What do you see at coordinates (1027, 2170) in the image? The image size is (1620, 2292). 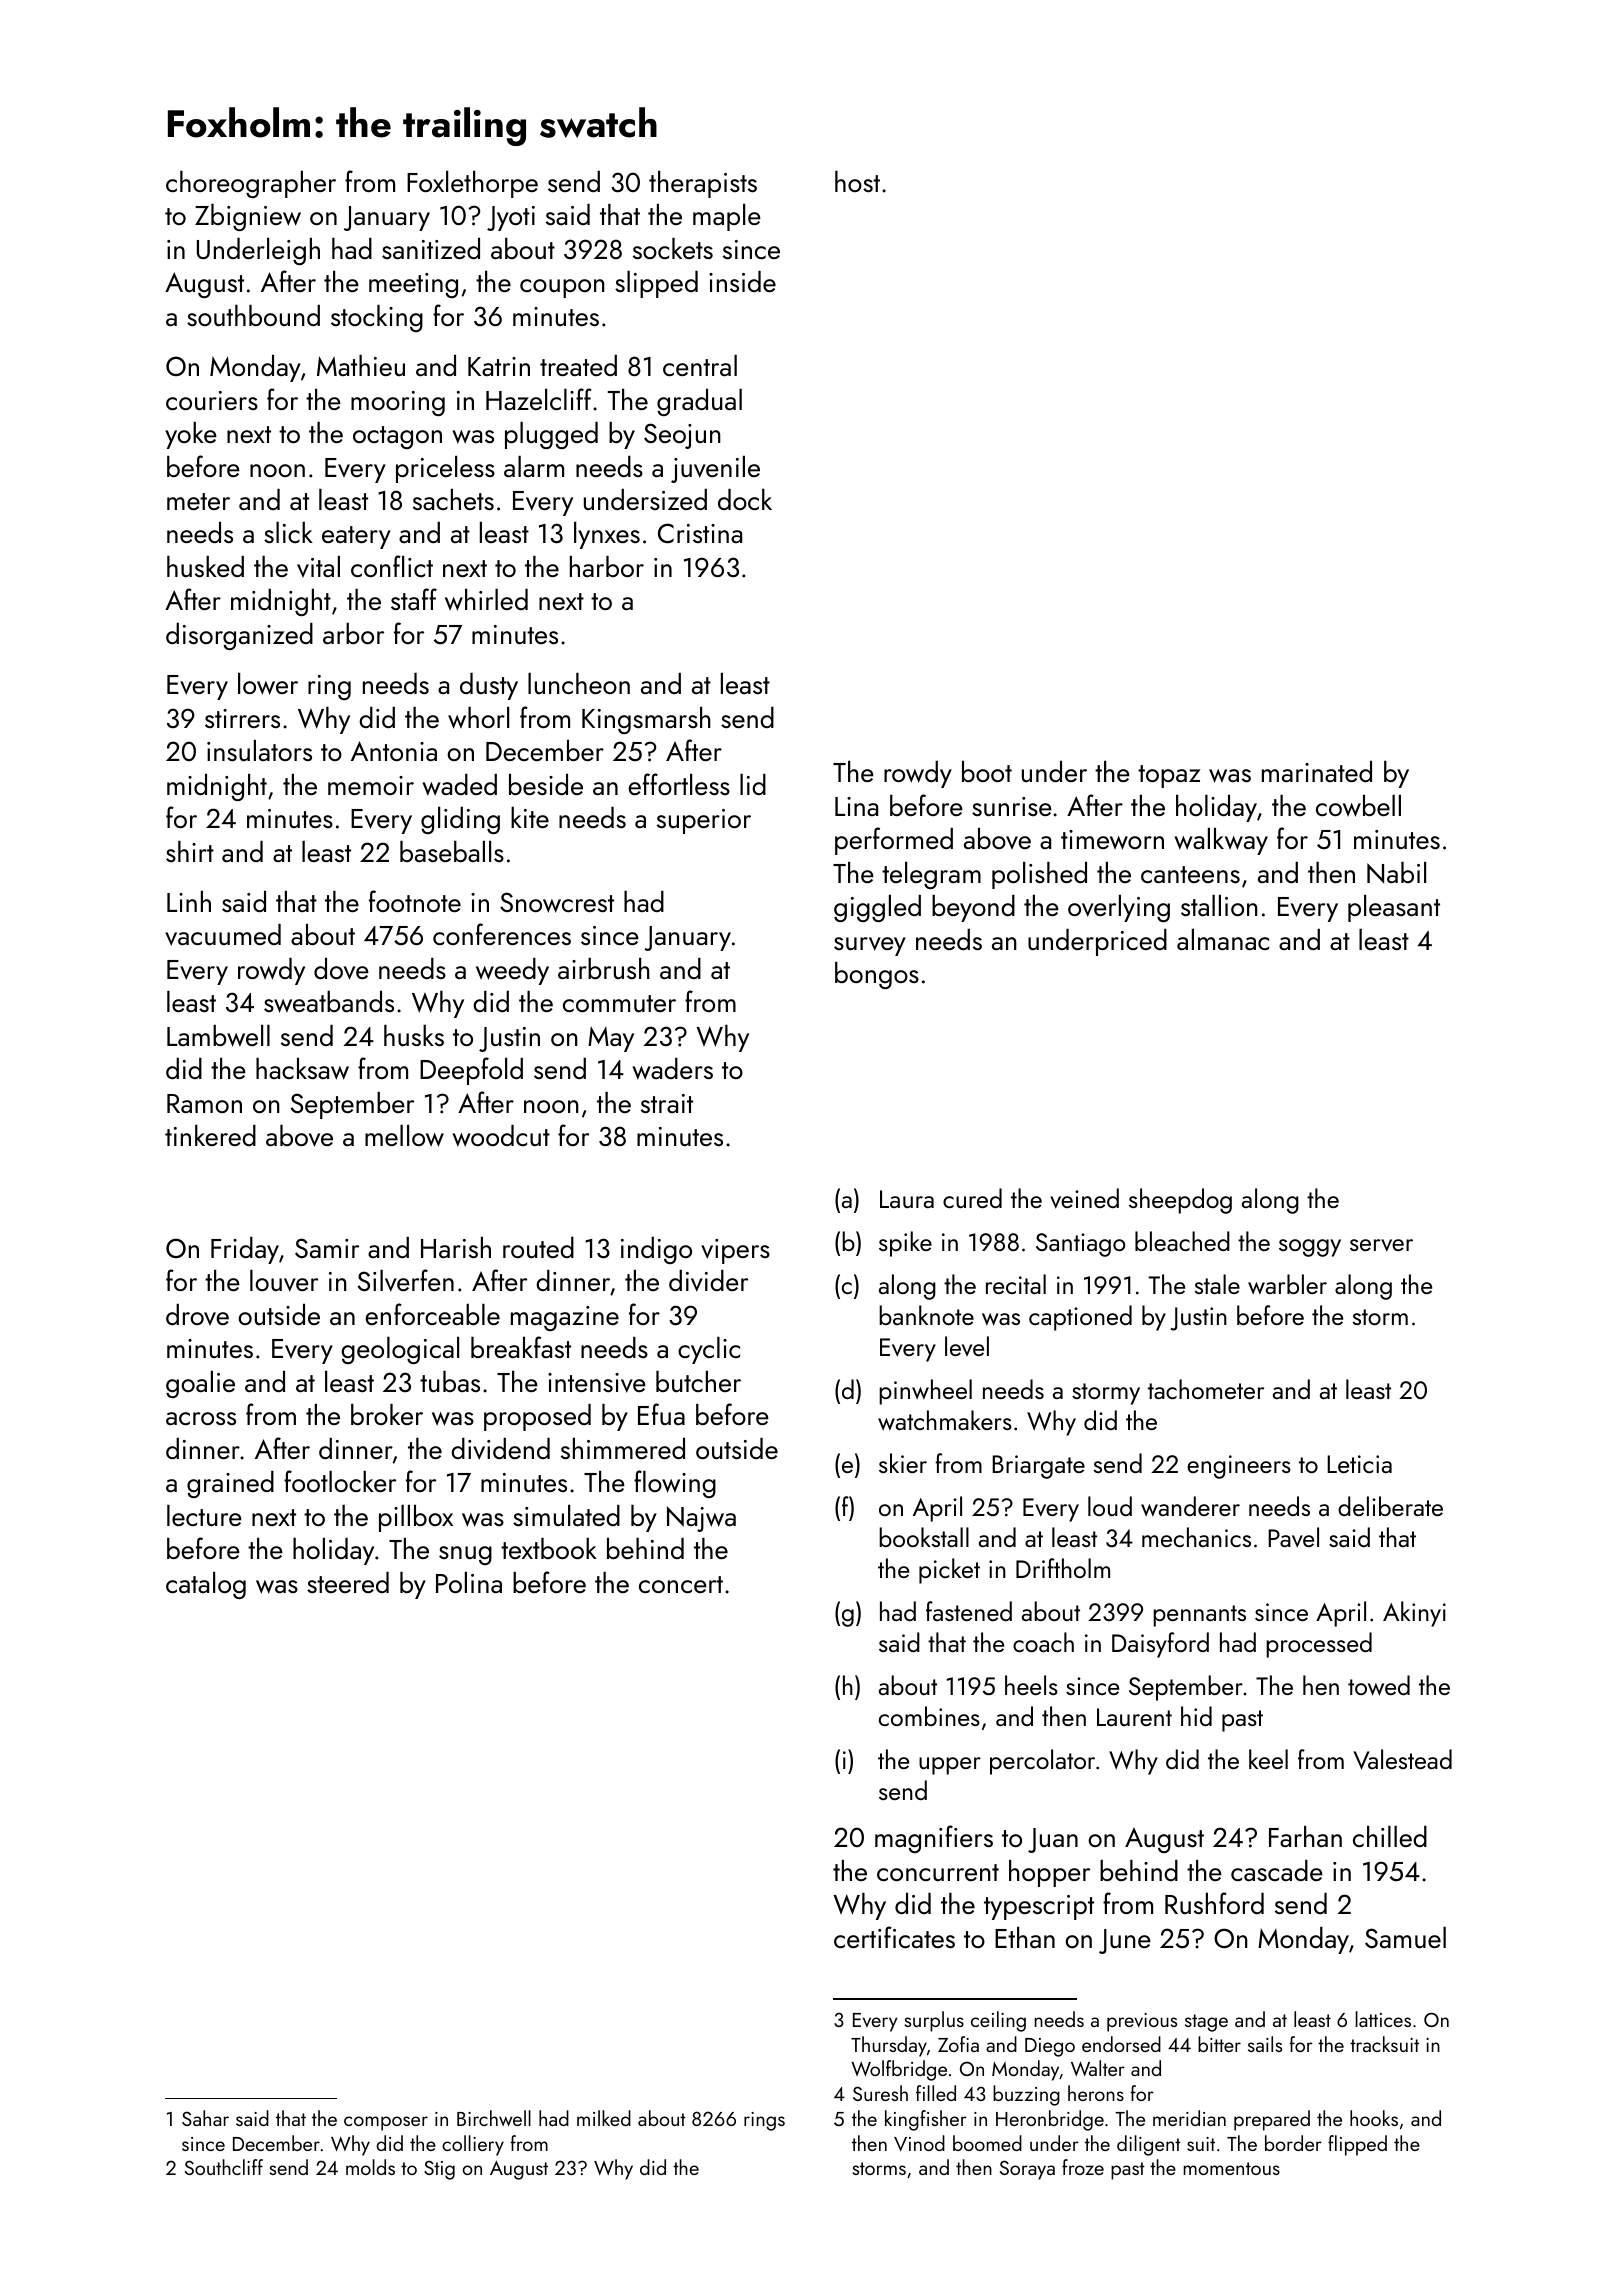 I see `Soraya` at bounding box center [1027, 2170].
